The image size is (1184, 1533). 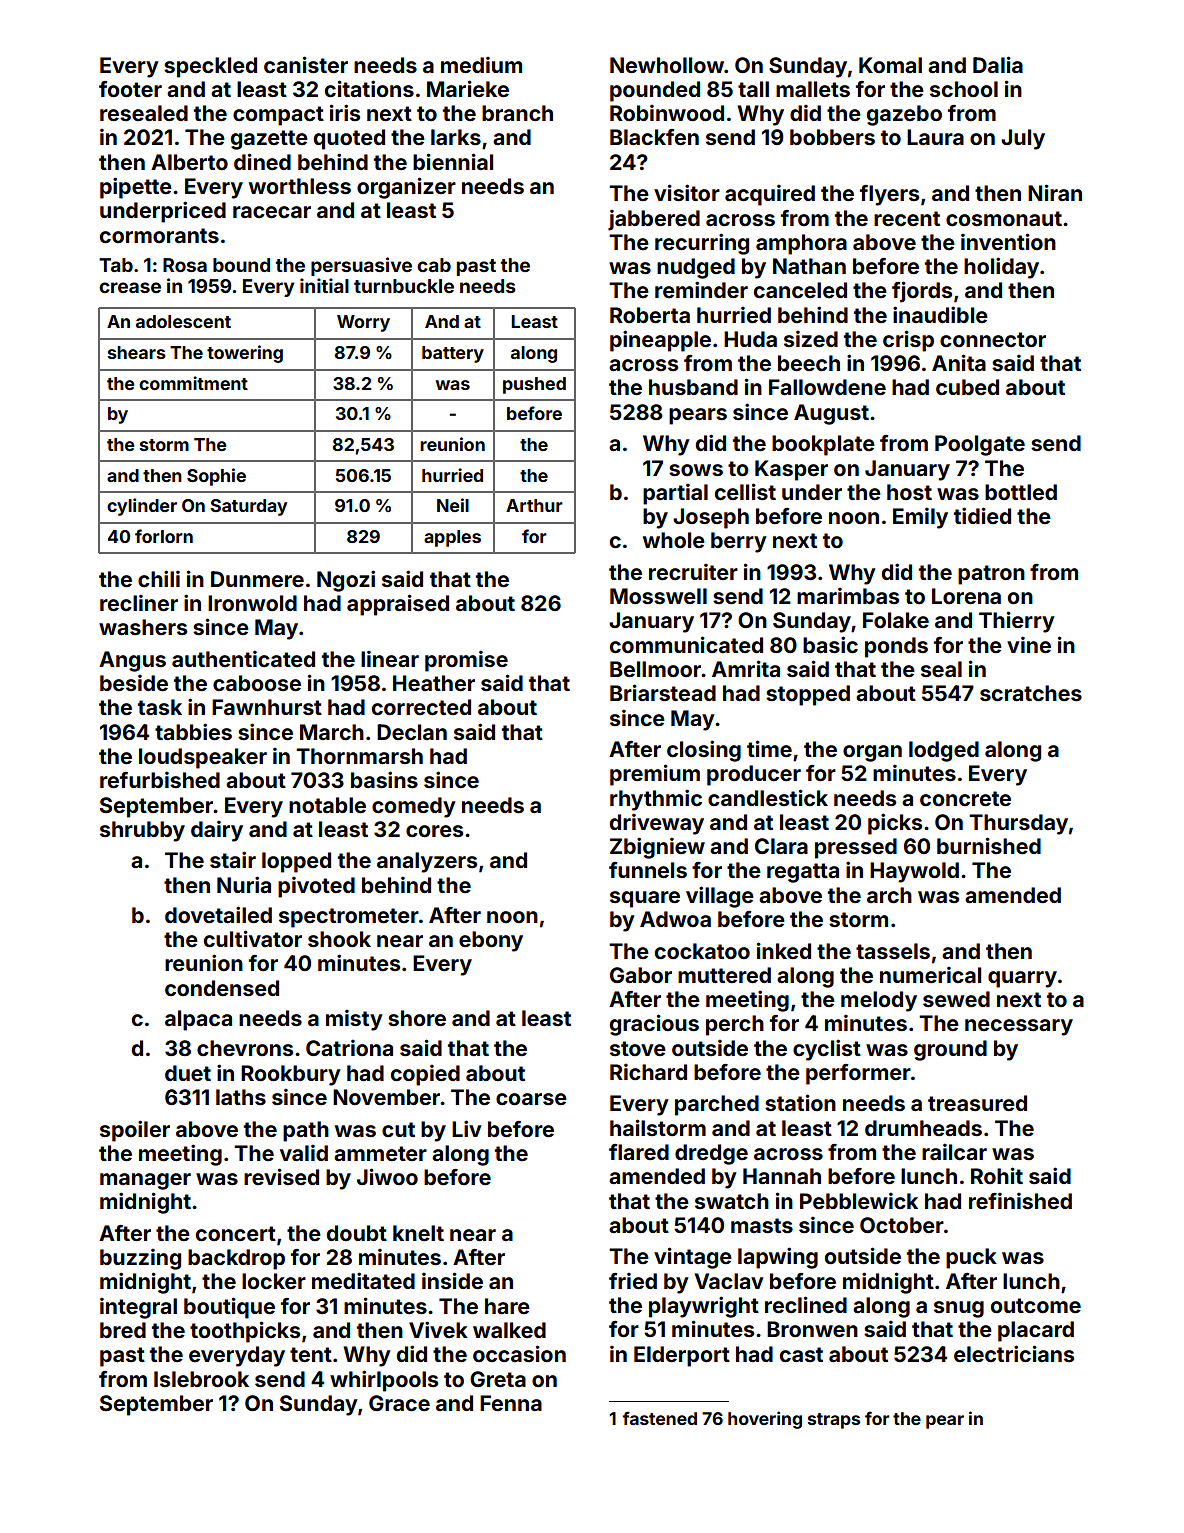 What do you see at coordinates (130, 89) in the screenshot?
I see `footer` at bounding box center [130, 89].
